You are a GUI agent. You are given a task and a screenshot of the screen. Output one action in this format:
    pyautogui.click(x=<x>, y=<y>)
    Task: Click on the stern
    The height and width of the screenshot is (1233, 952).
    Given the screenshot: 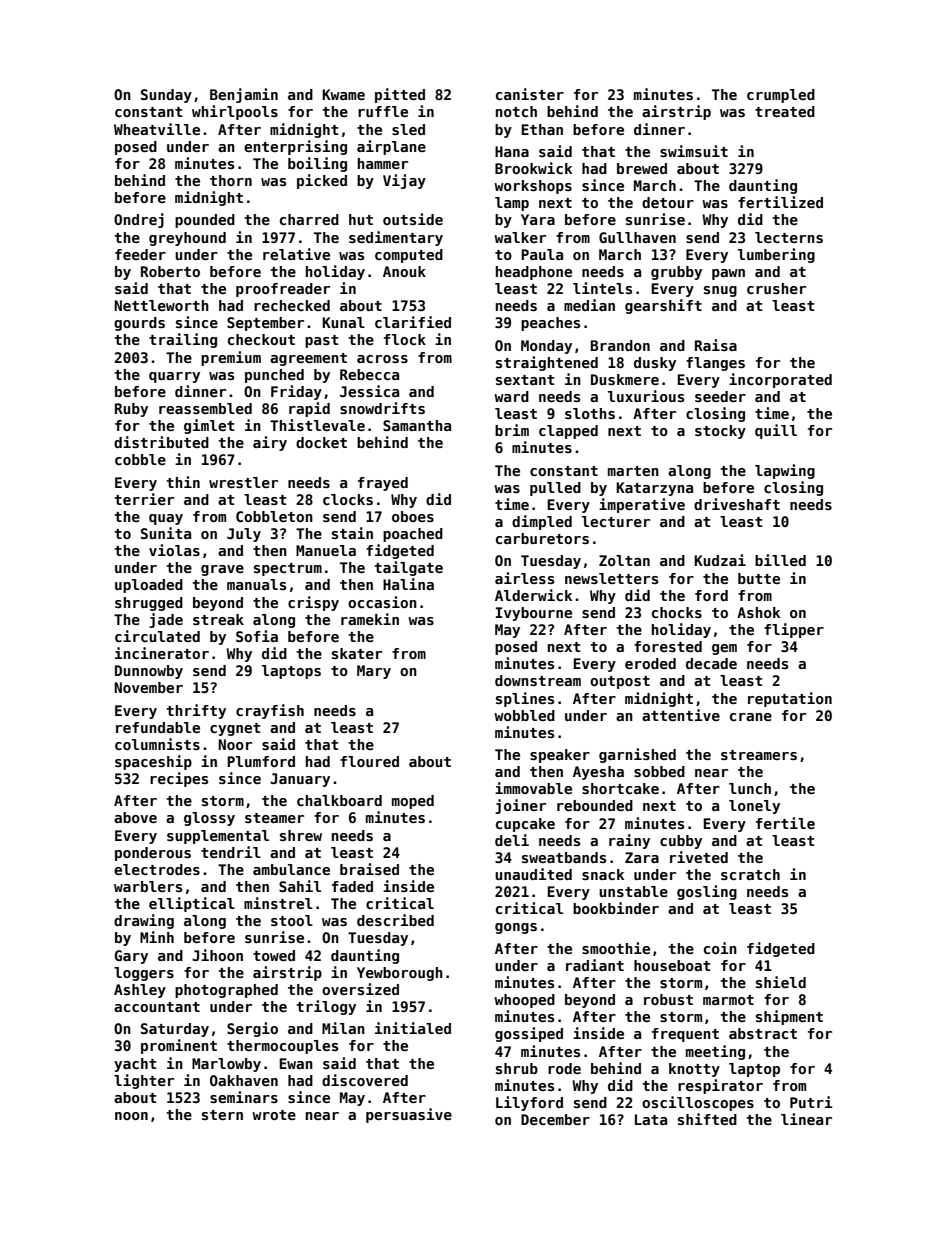 What is the action you would take?
    pyautogui.click(x=222, y=1115)
